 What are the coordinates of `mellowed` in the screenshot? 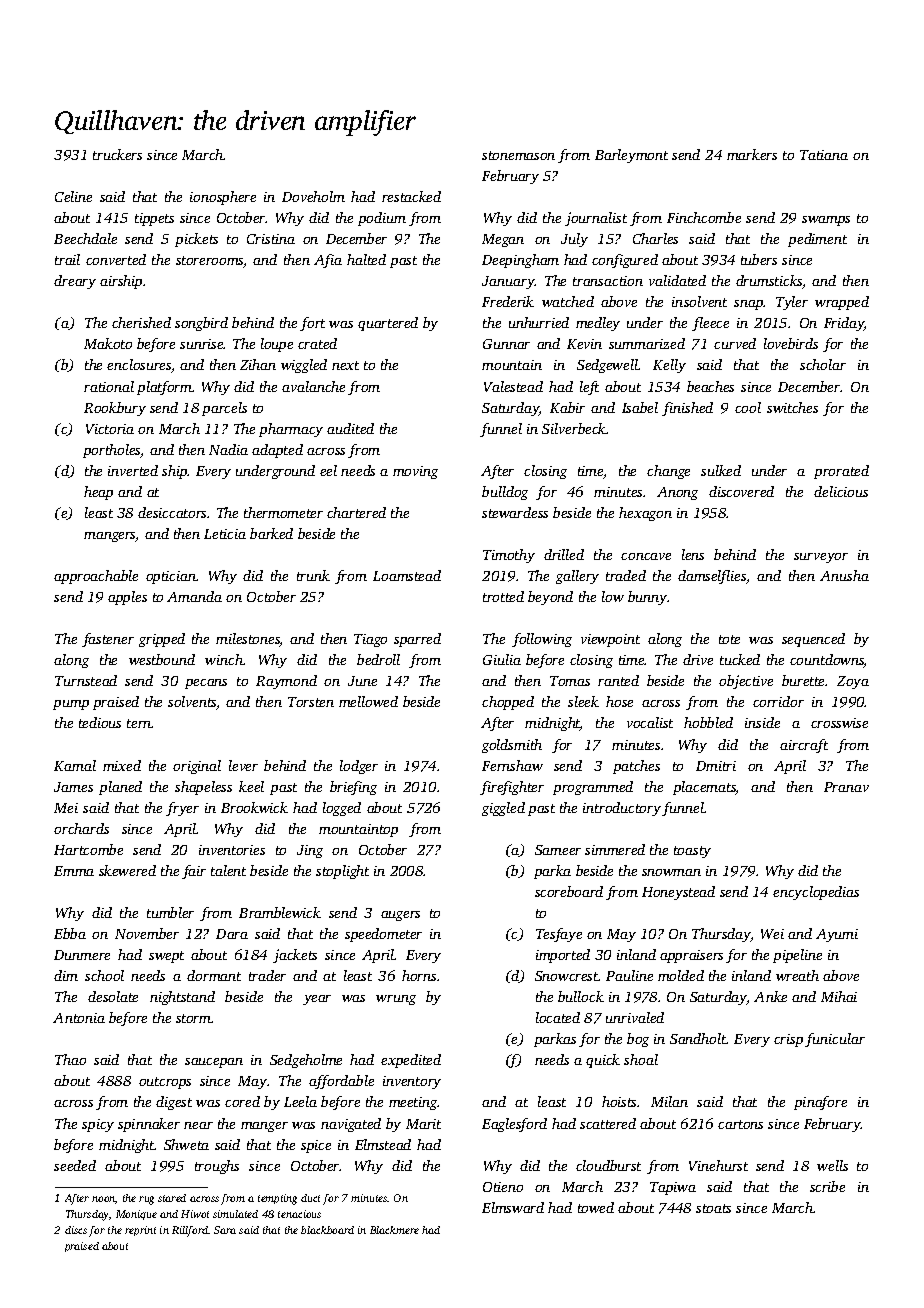 It's located at (368, 701).
